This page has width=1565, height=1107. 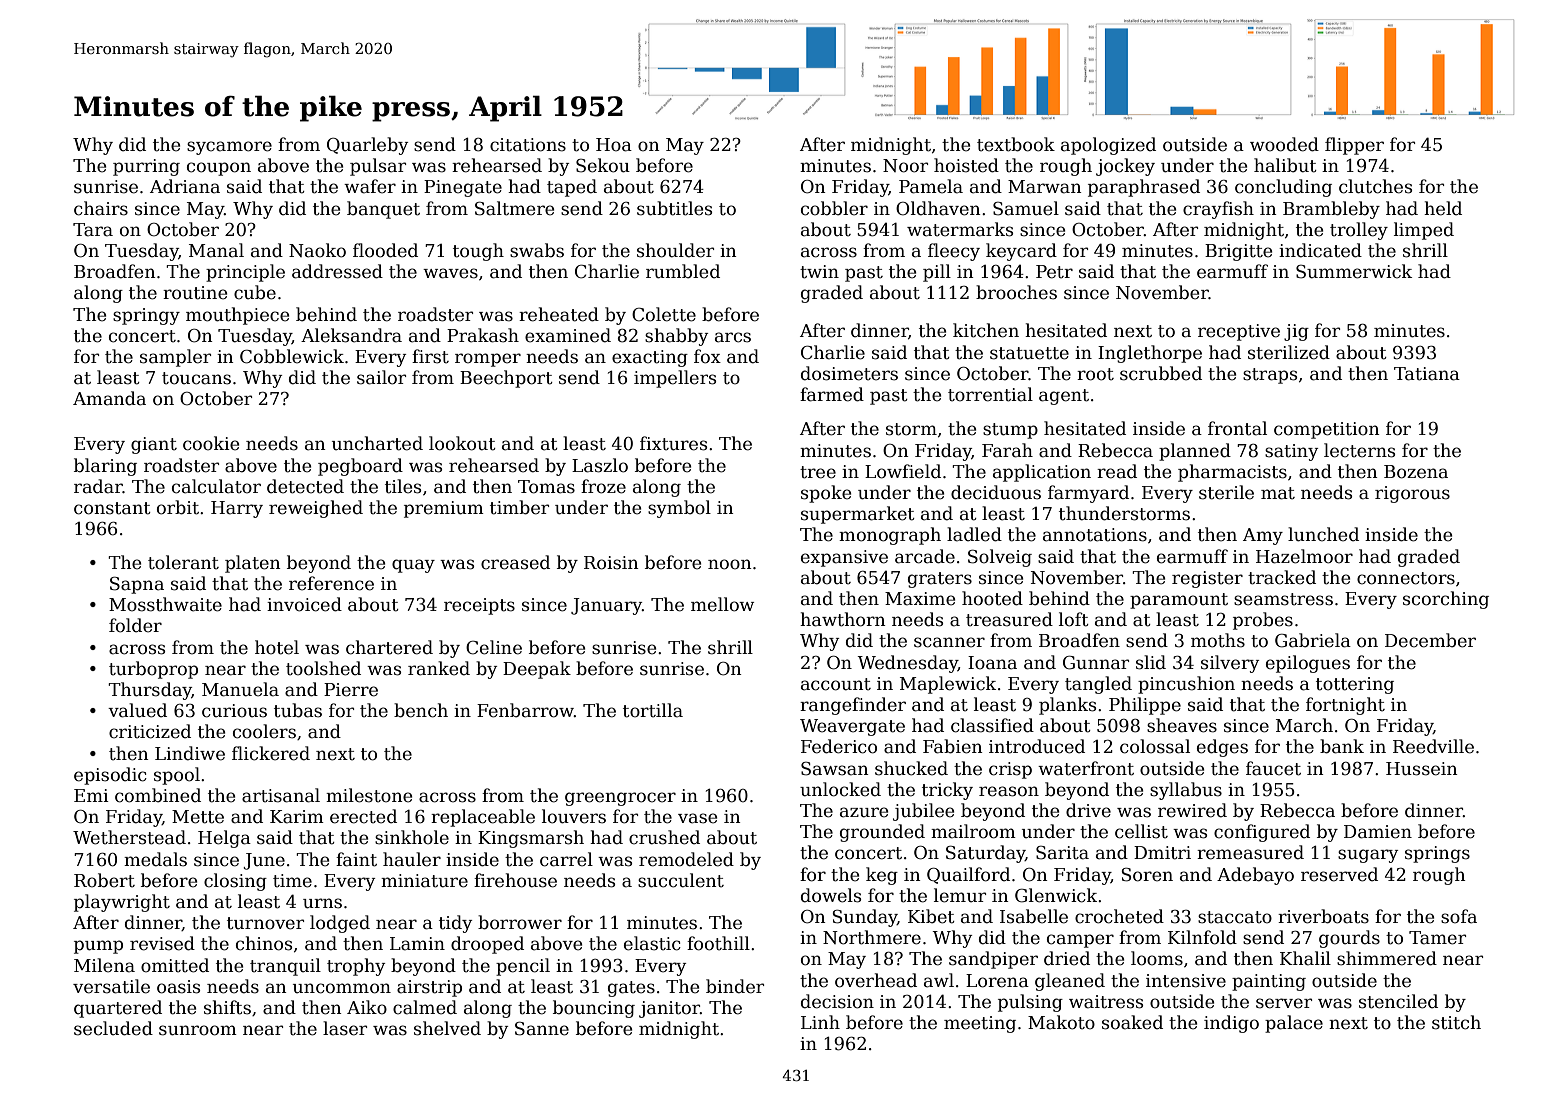 I want to click on apologized, so click(x=1108, y=146).
